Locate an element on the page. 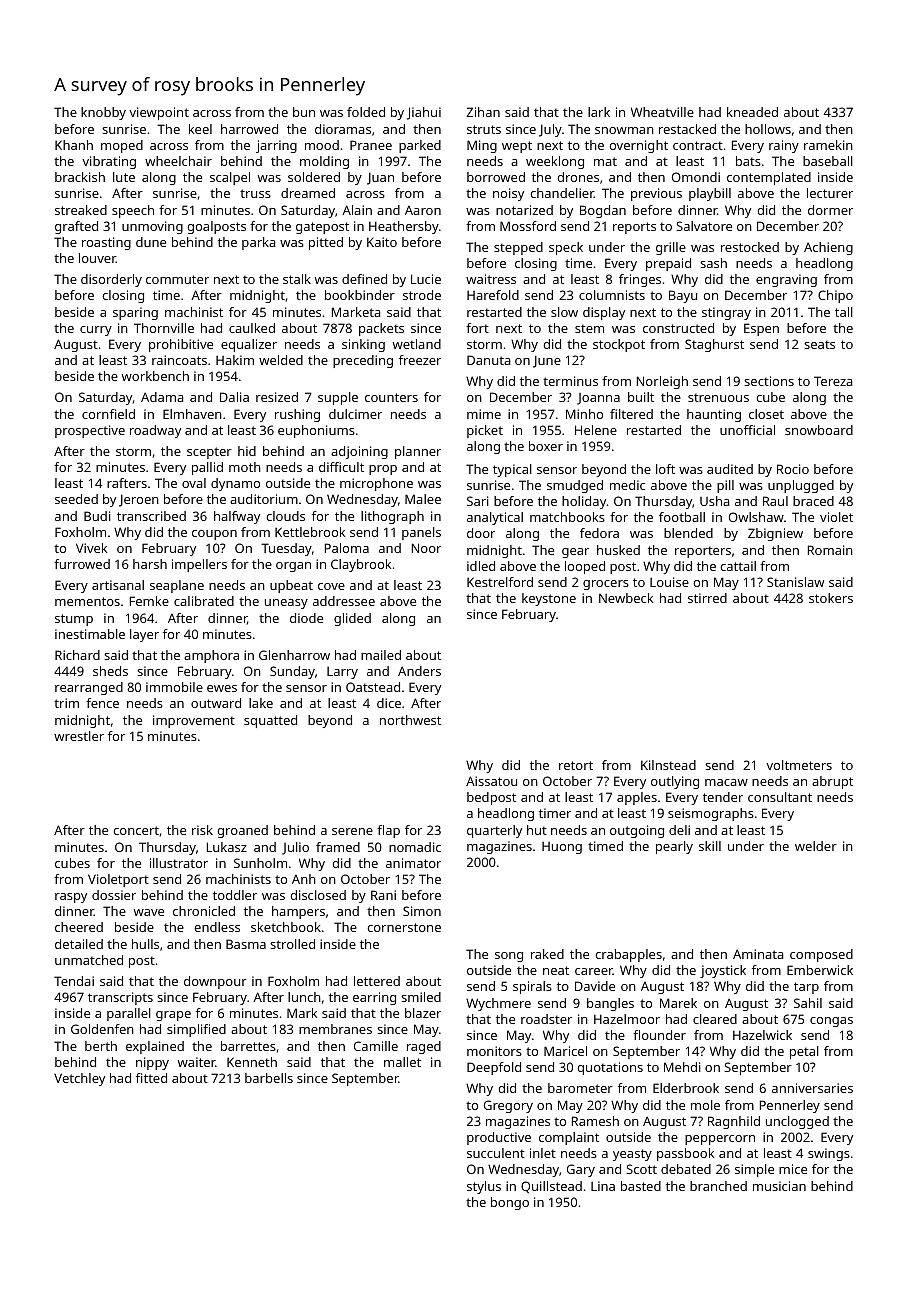  groaned is located at coordinates (242, 831).
